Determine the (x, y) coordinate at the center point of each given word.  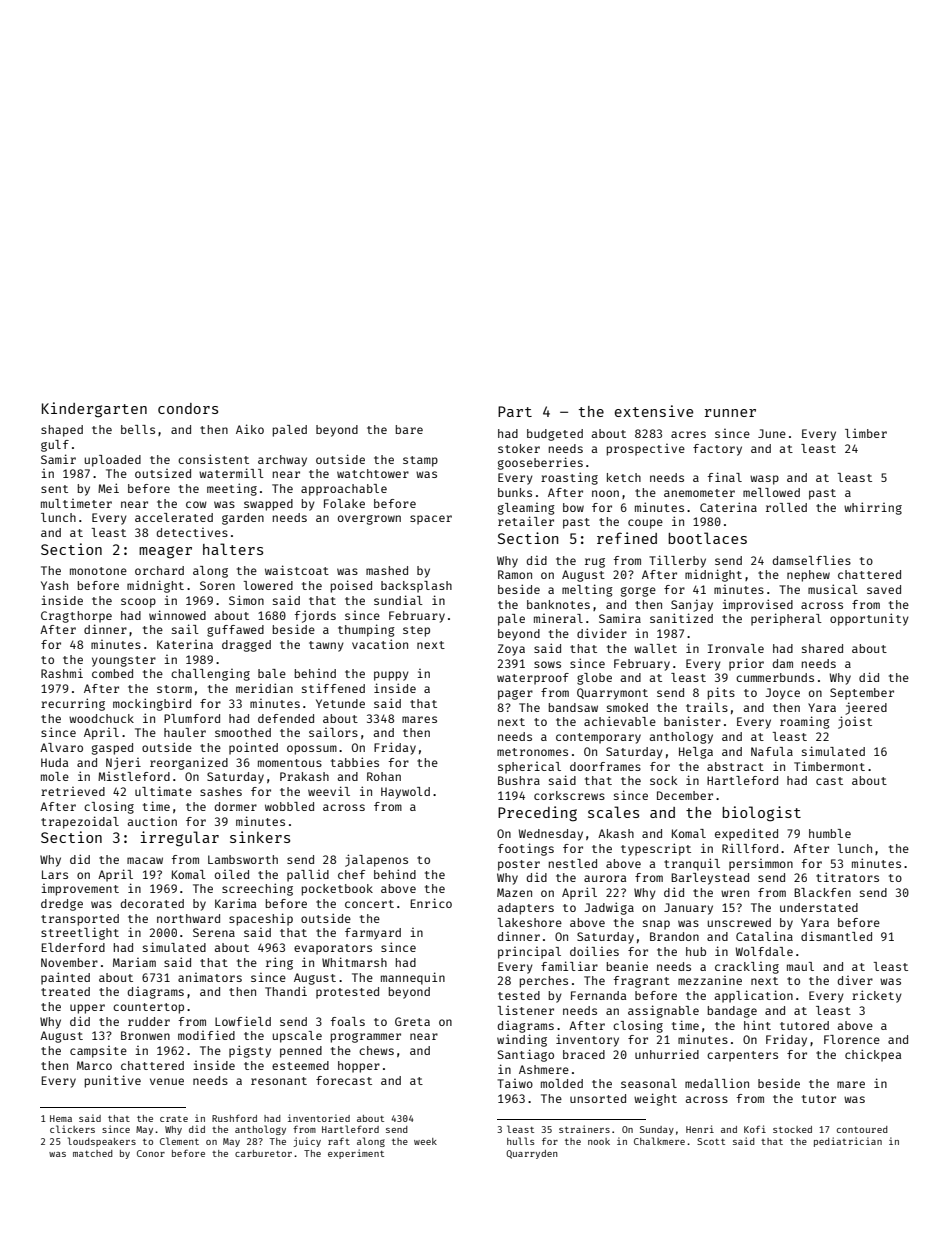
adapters (526, 909)
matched (93, 1153)
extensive (654, 411)
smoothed (243, 732)
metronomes (532, 752)
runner (730, 413)
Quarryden (532, 1154)
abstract (735, 766)
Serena (214, 932)
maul (800, 966)
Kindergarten (94, 410)
